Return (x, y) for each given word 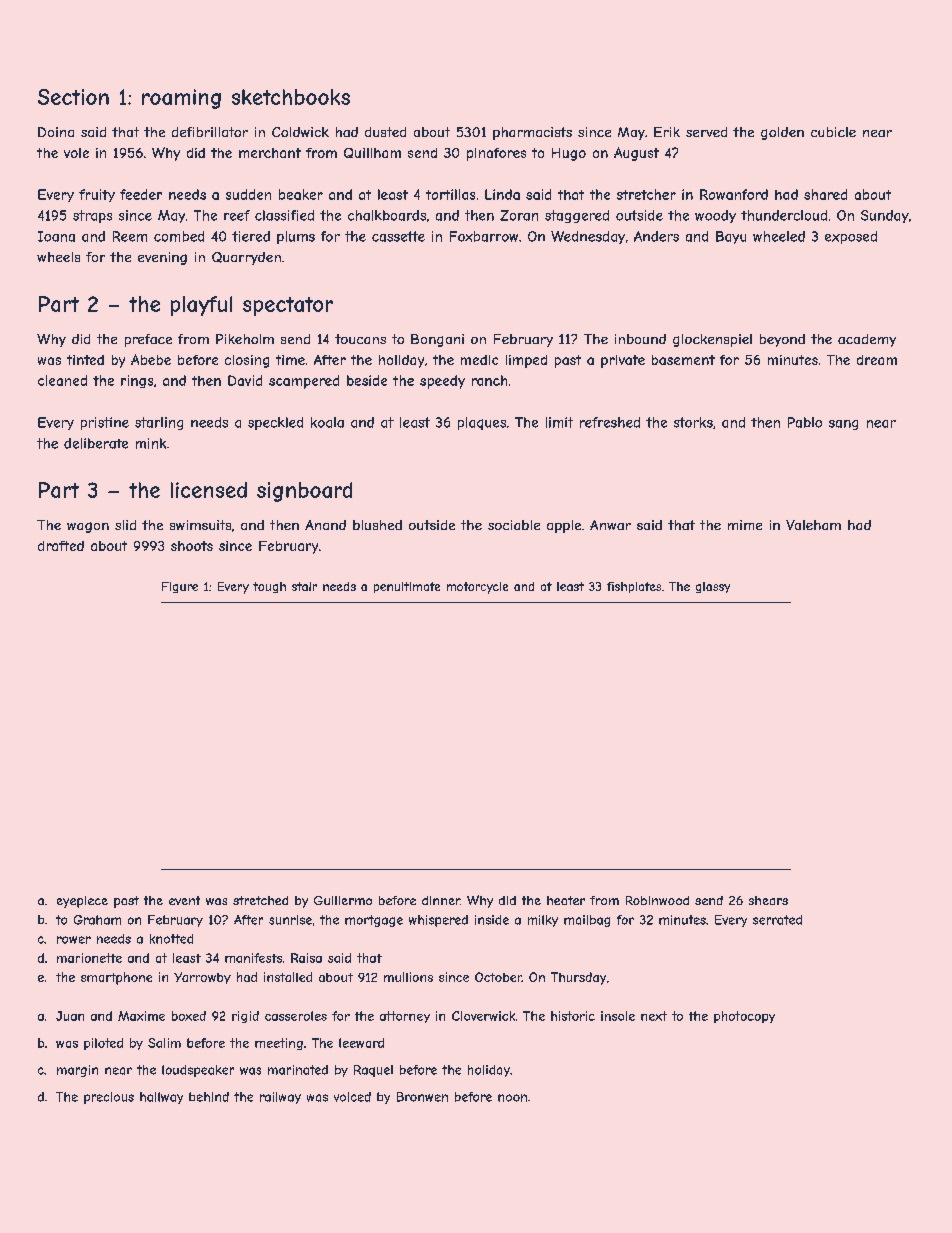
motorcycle (477, 588)
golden (782, 133)
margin (77, 1071)
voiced (352, 1097)
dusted (385, 132)
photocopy (744, 1017)
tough (269, 587)
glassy (713, 587)
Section (73, 97)
